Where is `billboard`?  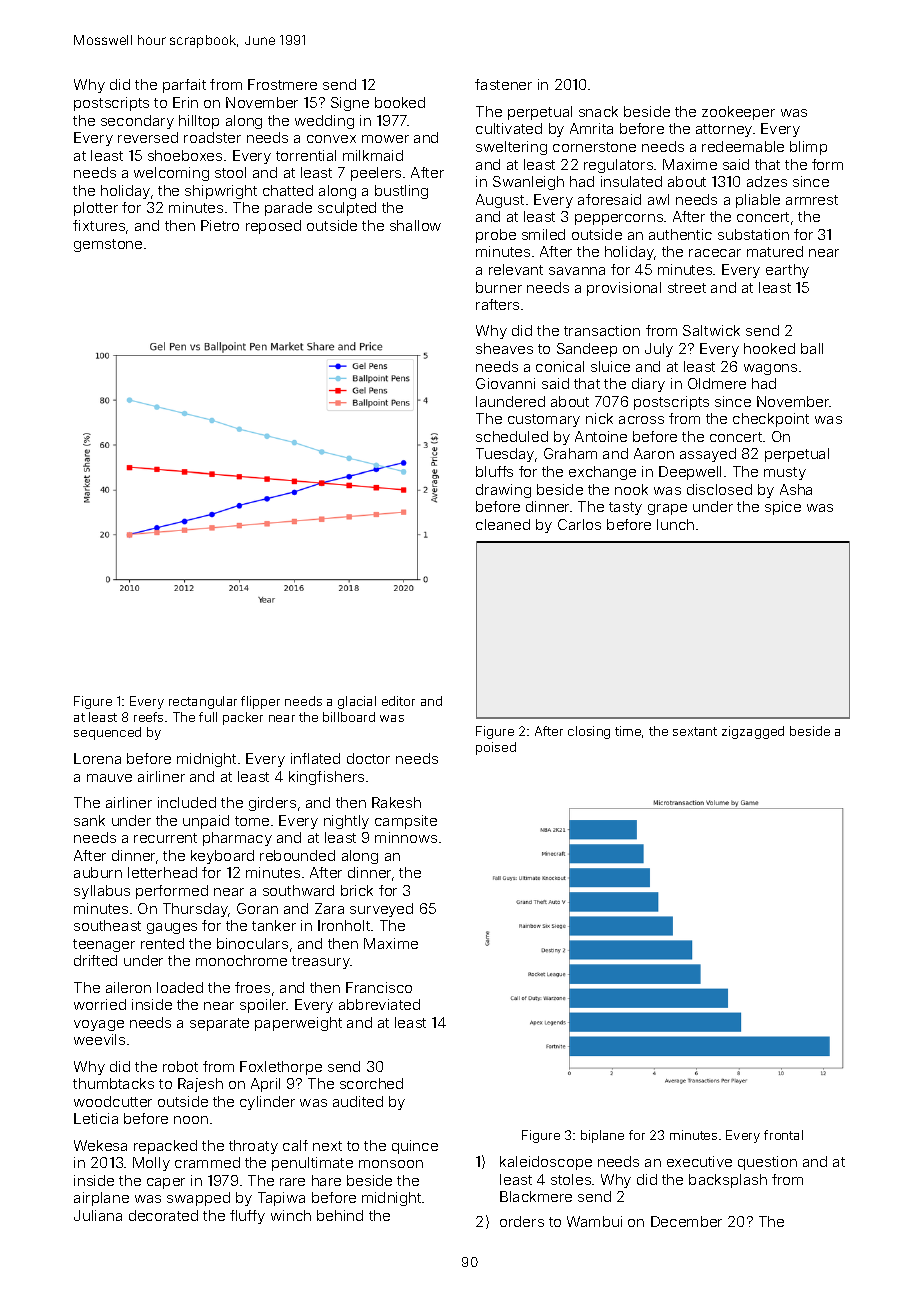 billboard is located at coordinates (349, 717).
